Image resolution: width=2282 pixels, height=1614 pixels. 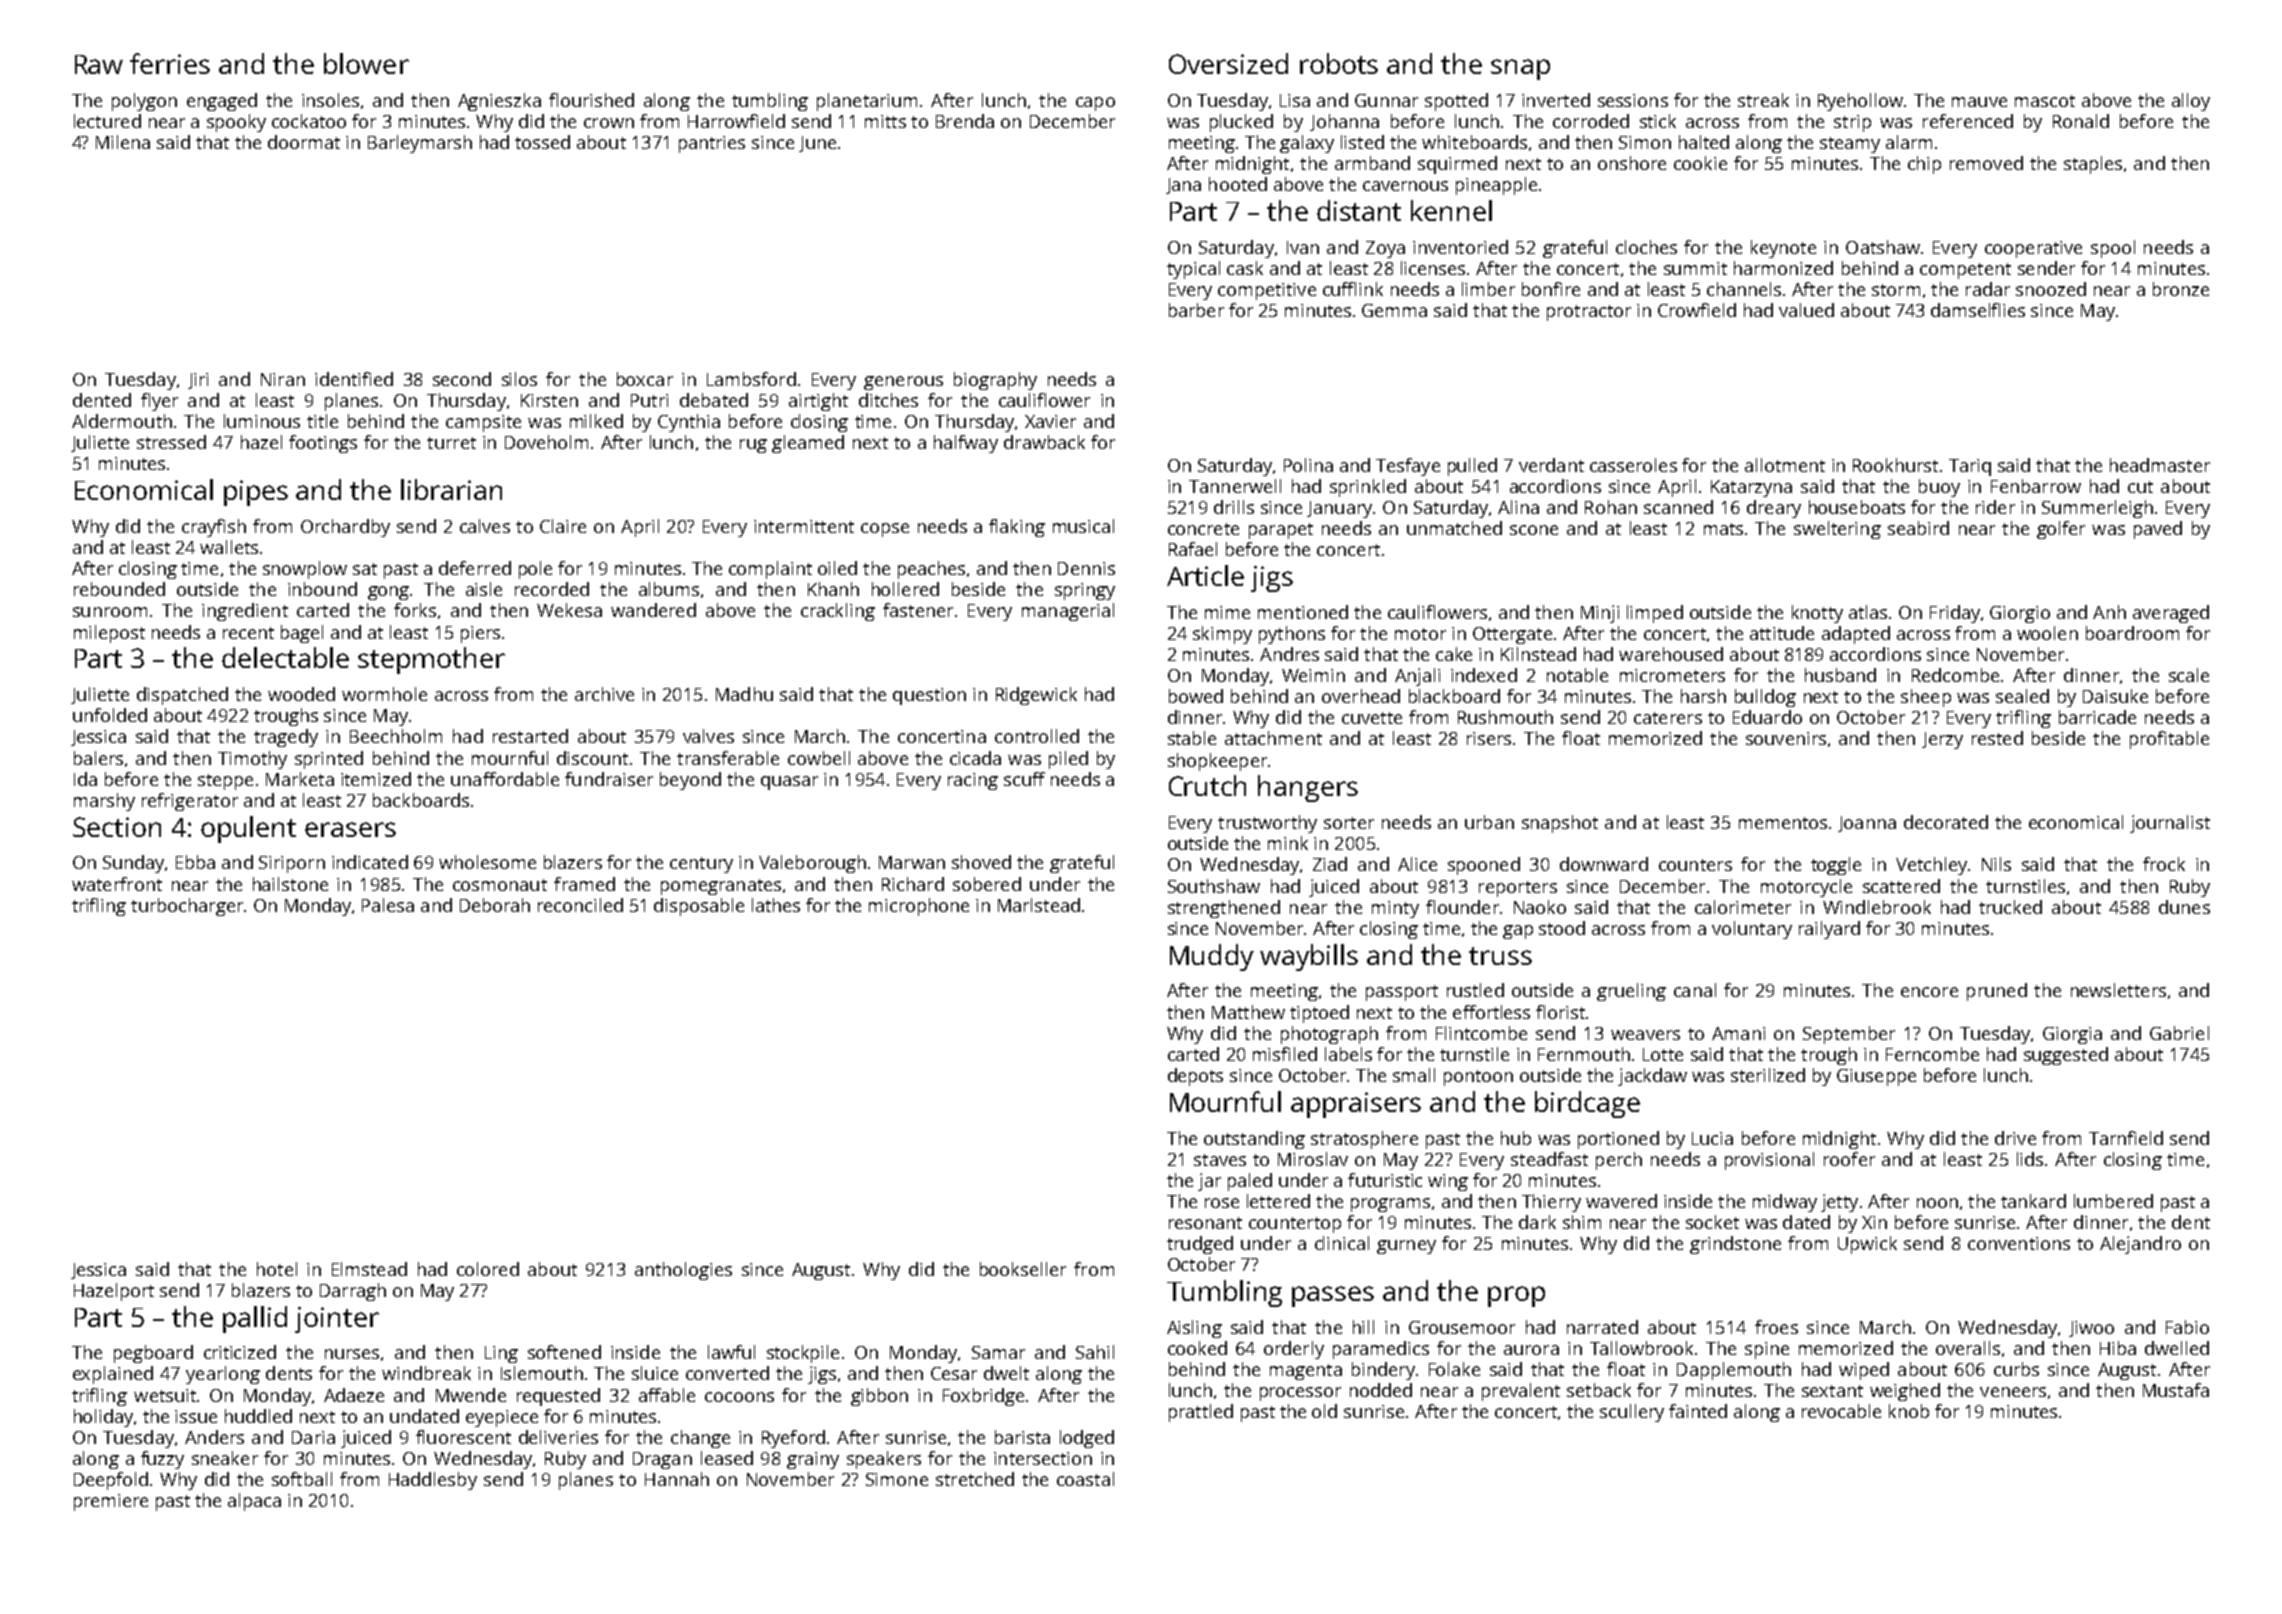 What do you see at coordinates (2170, 824) in the screenshot?
I see `journalist` at bounding box center [2170, 824].
